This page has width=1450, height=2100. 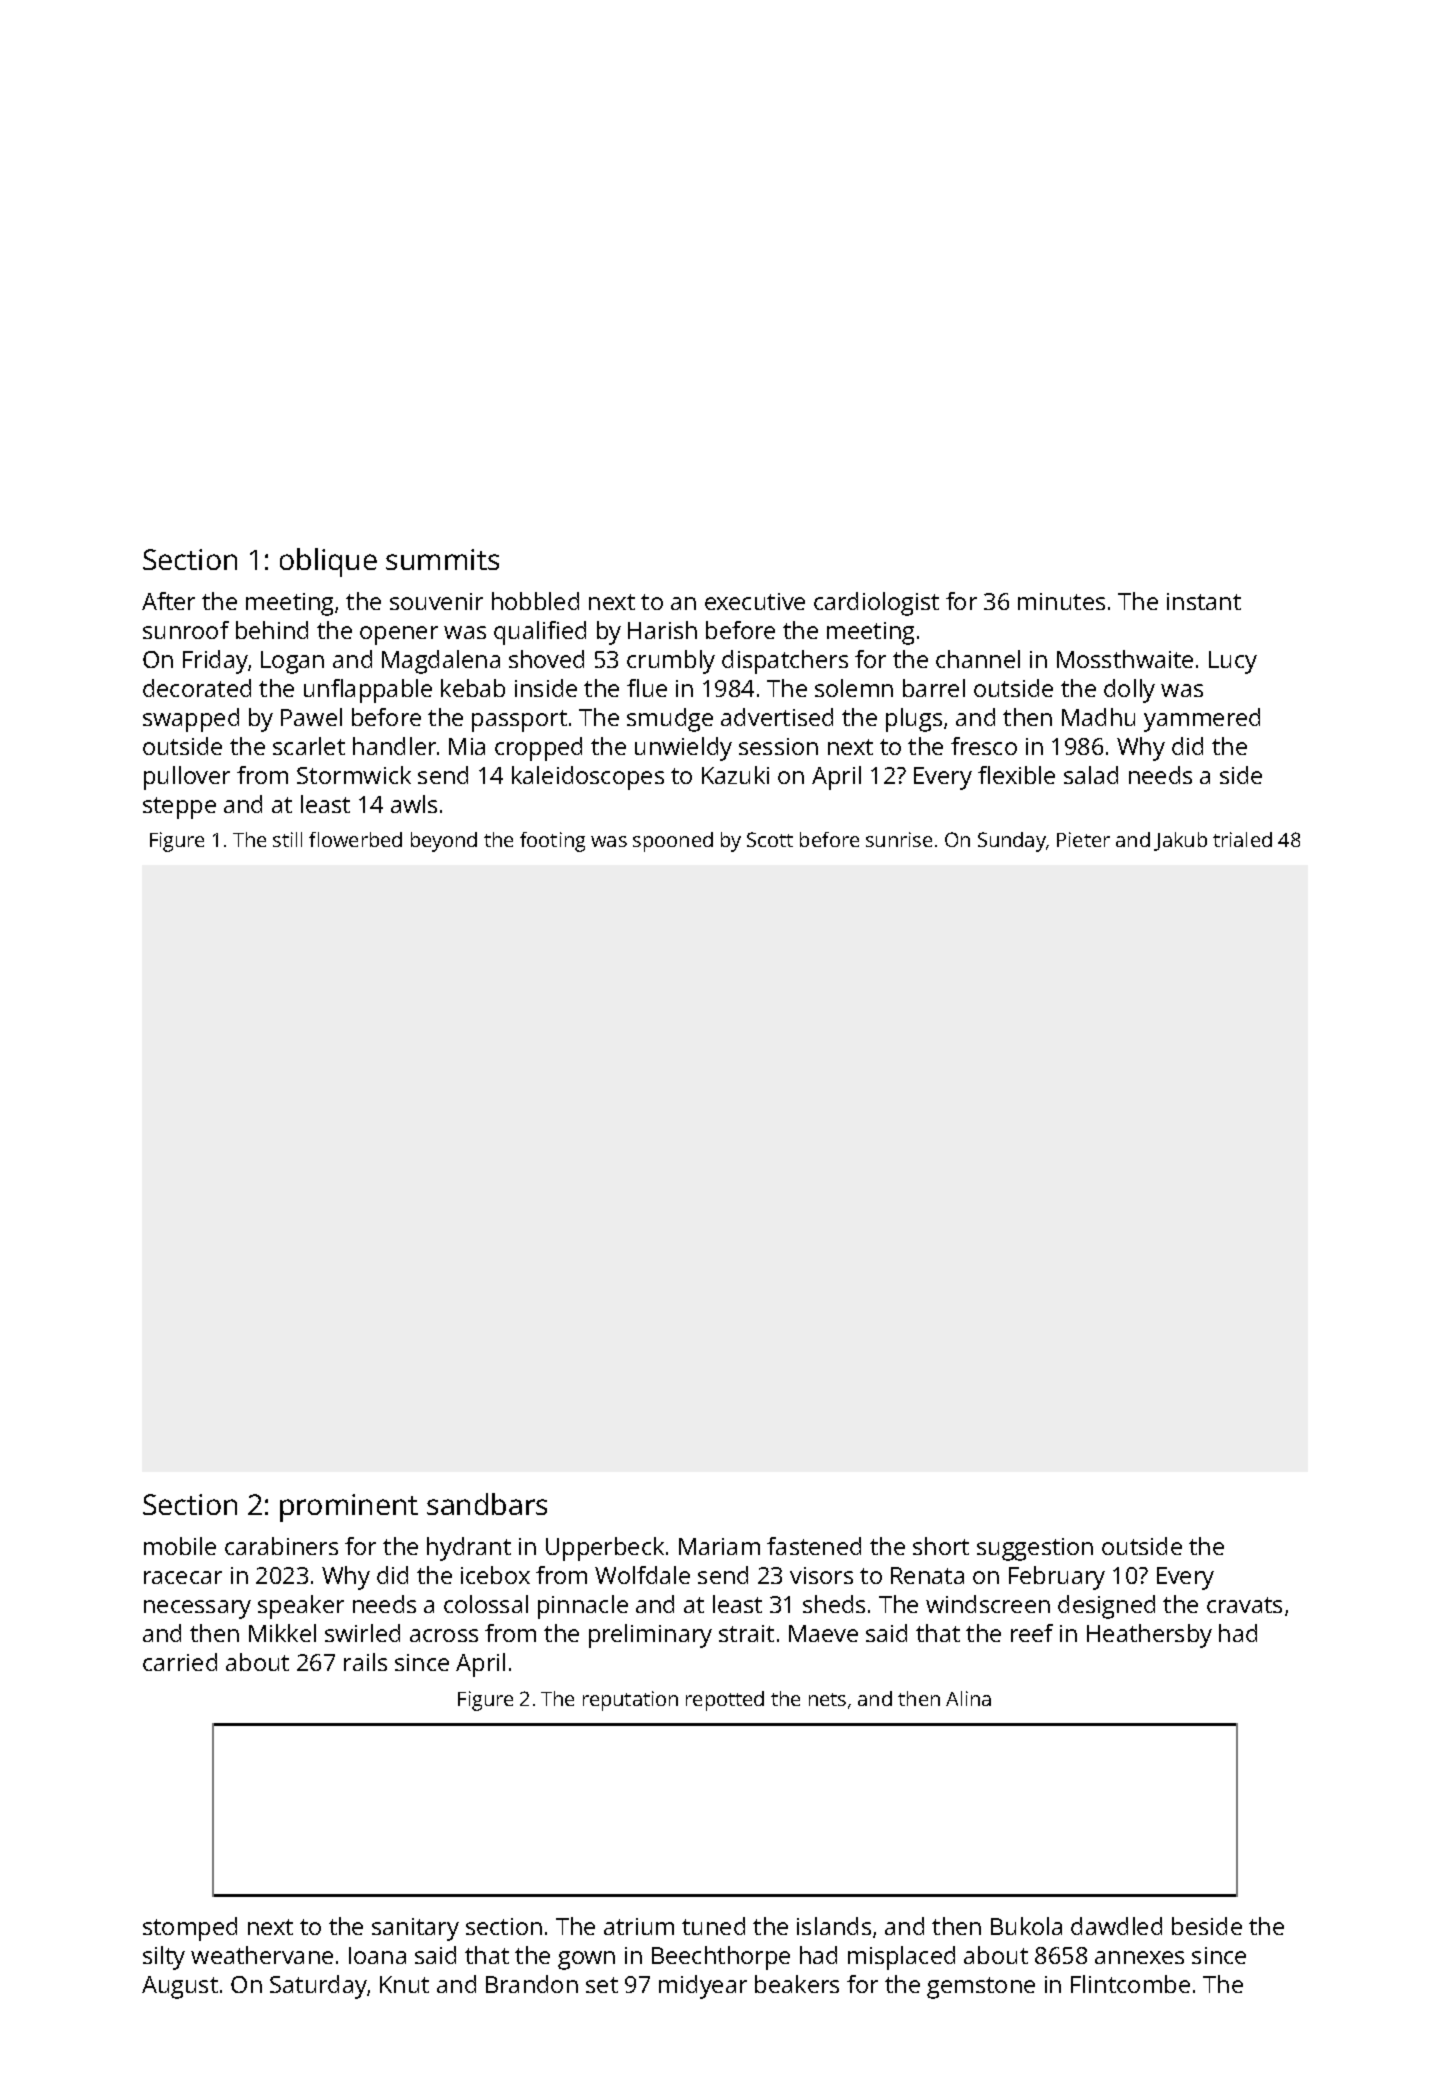 What do you see at coordinates (639, 1926) in the page?
I see `atrium` at bounding box center [639, 1926].
